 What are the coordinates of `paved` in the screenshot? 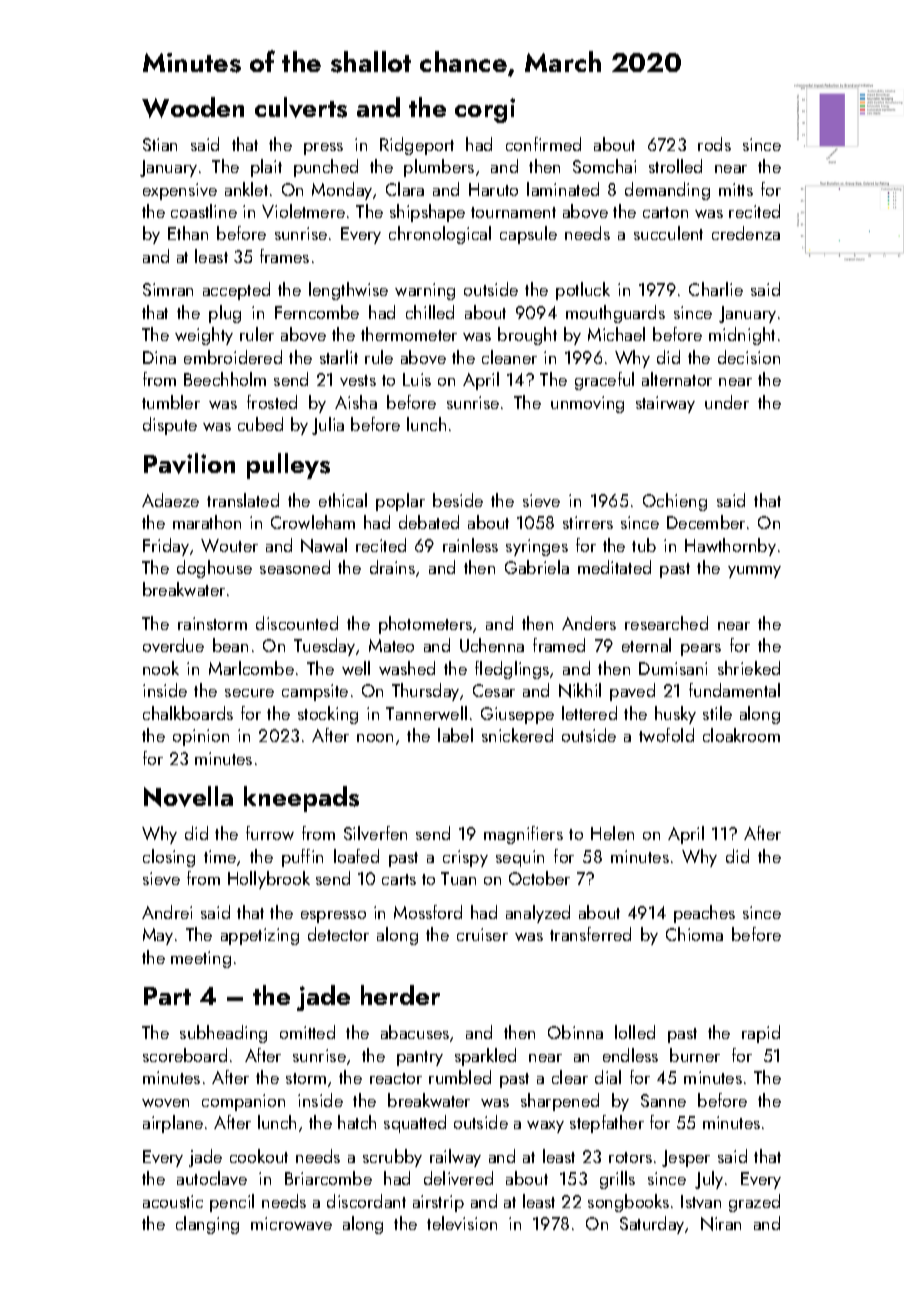 It's located at (632, 692).
